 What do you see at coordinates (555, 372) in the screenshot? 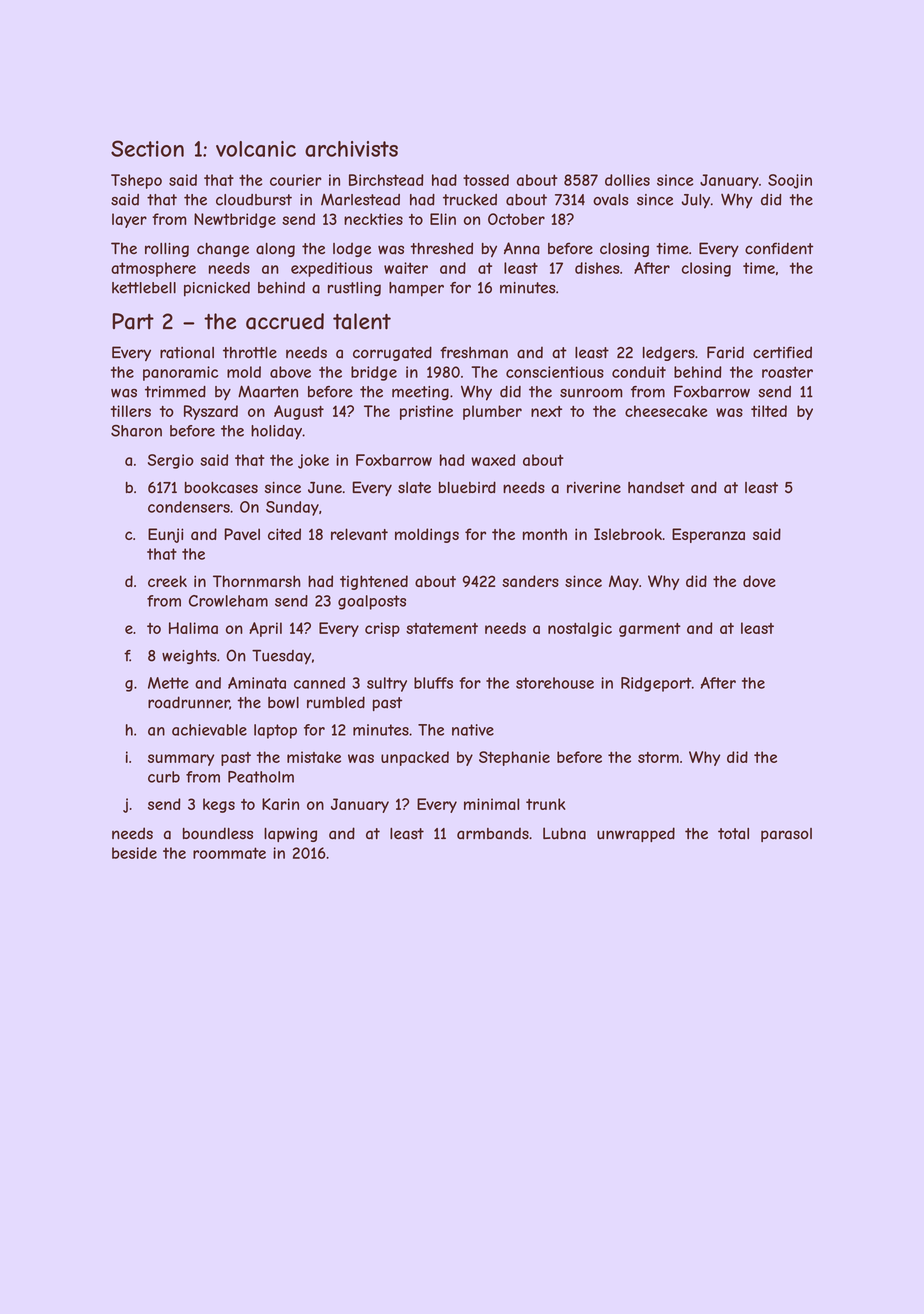
I see `conscientious` at bounding box center [555, 372].
